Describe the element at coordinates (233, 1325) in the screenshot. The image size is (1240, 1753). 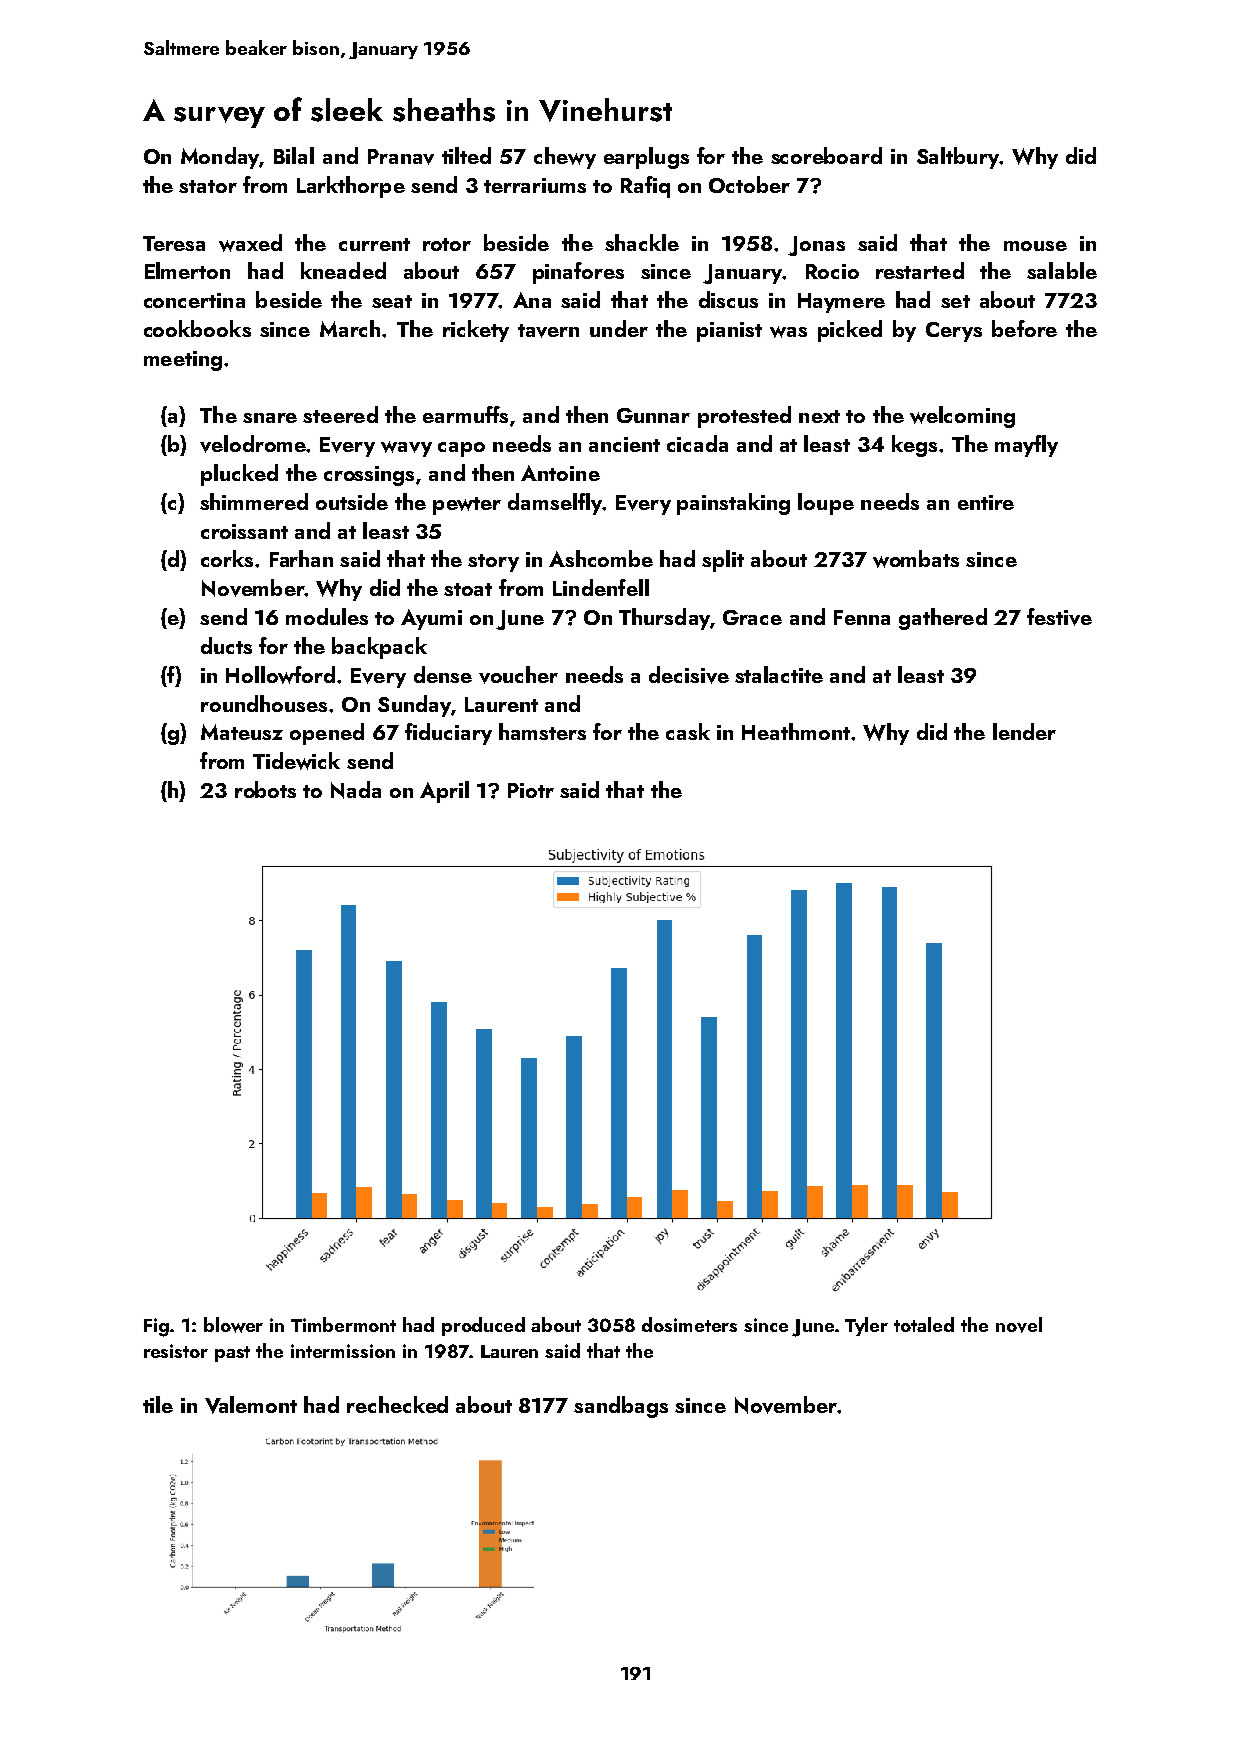
I see `blower` at that location.
